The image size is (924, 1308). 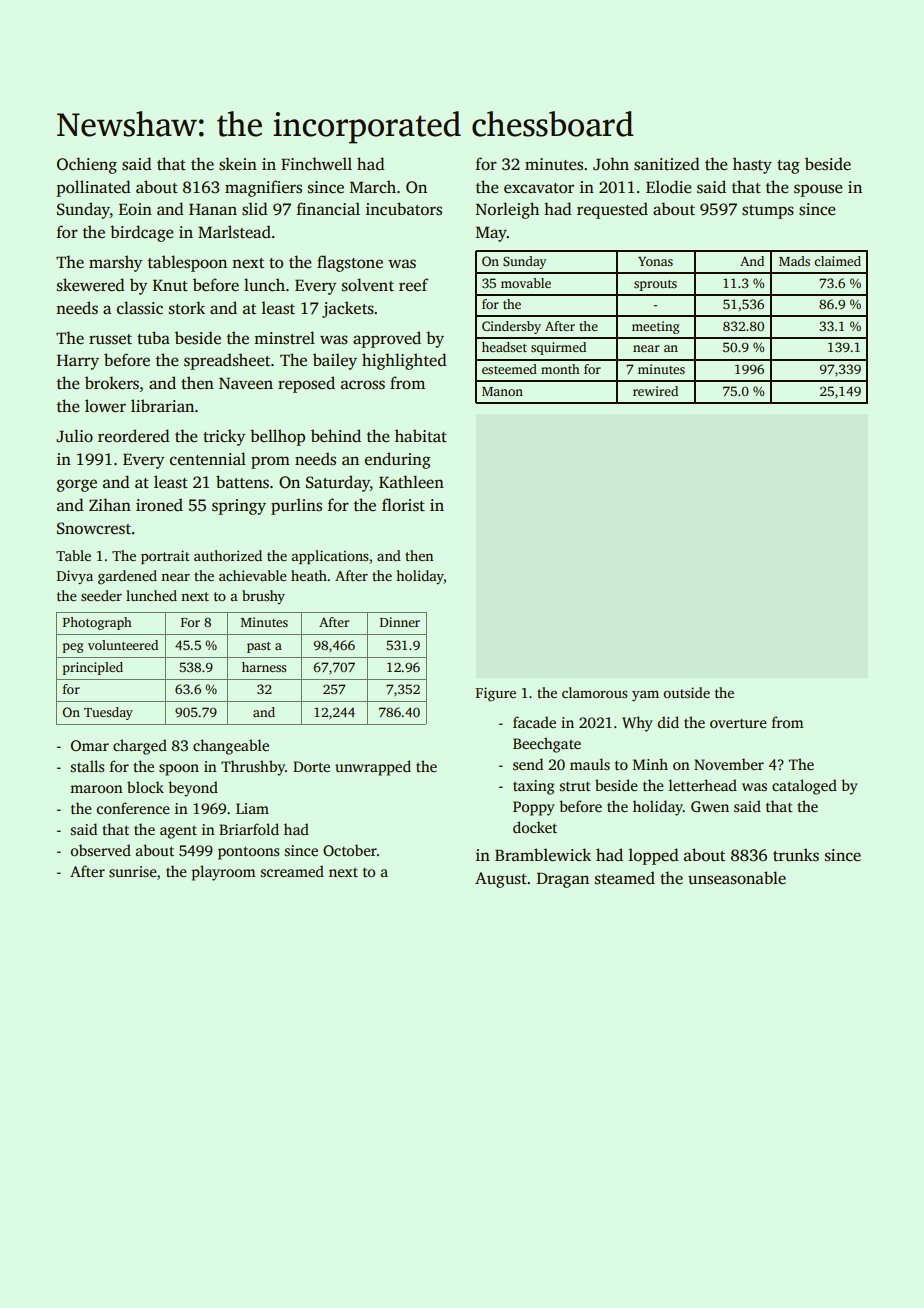 What do you see at coordinates (105, 406) in the image?
I see `lower` at bounding box center [105, 406].
